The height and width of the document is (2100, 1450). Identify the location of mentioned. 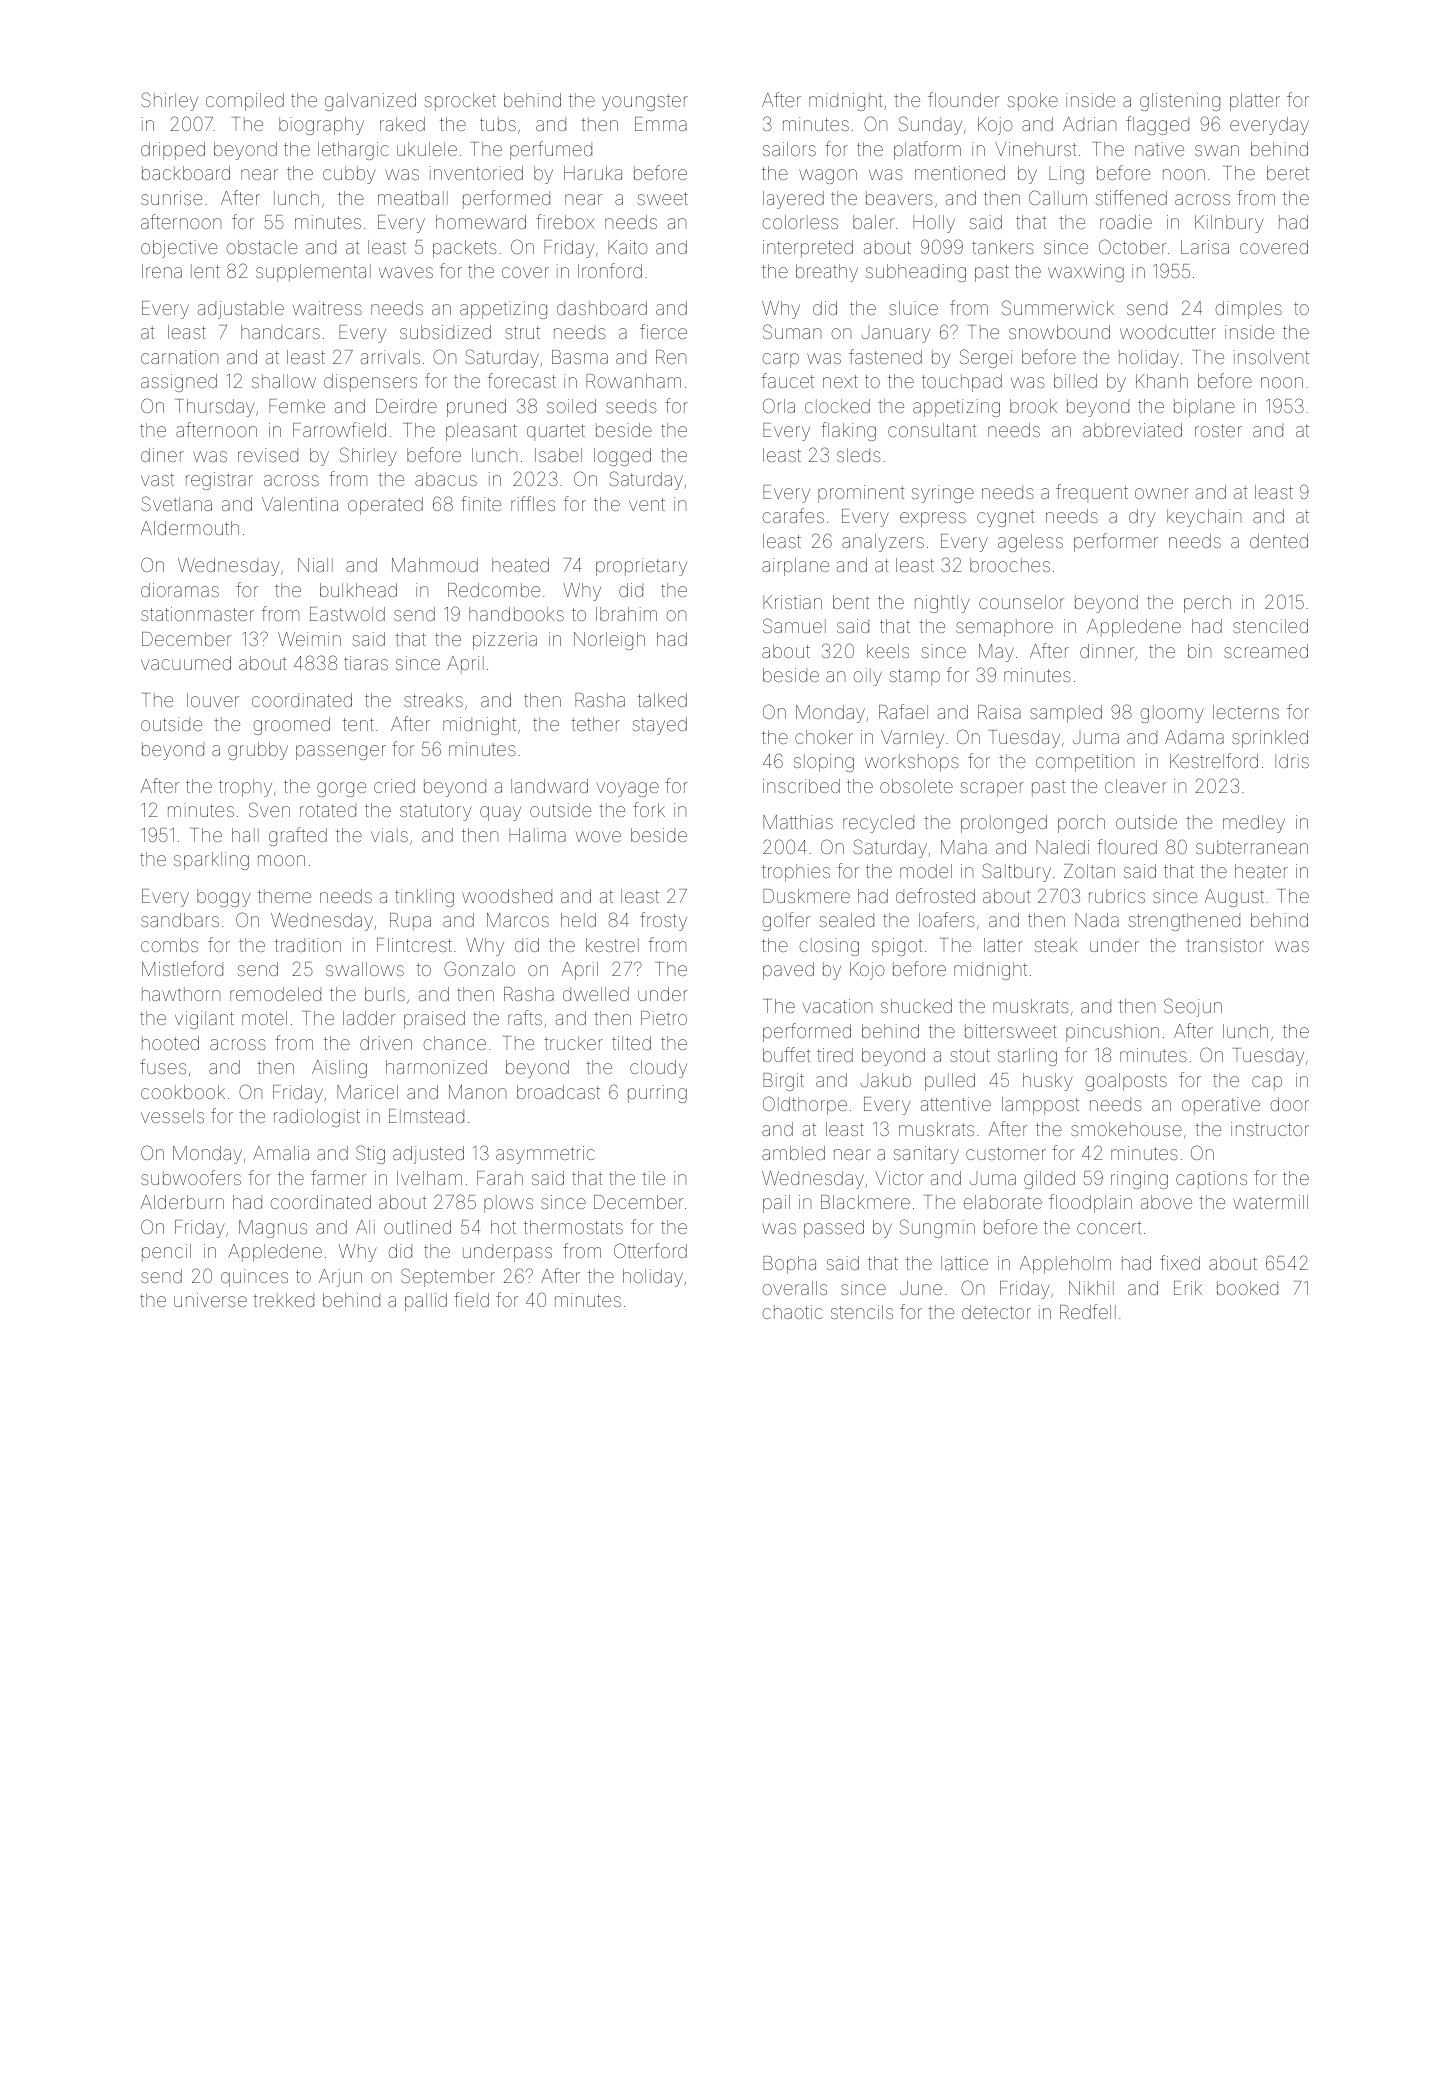
(960, 173).
